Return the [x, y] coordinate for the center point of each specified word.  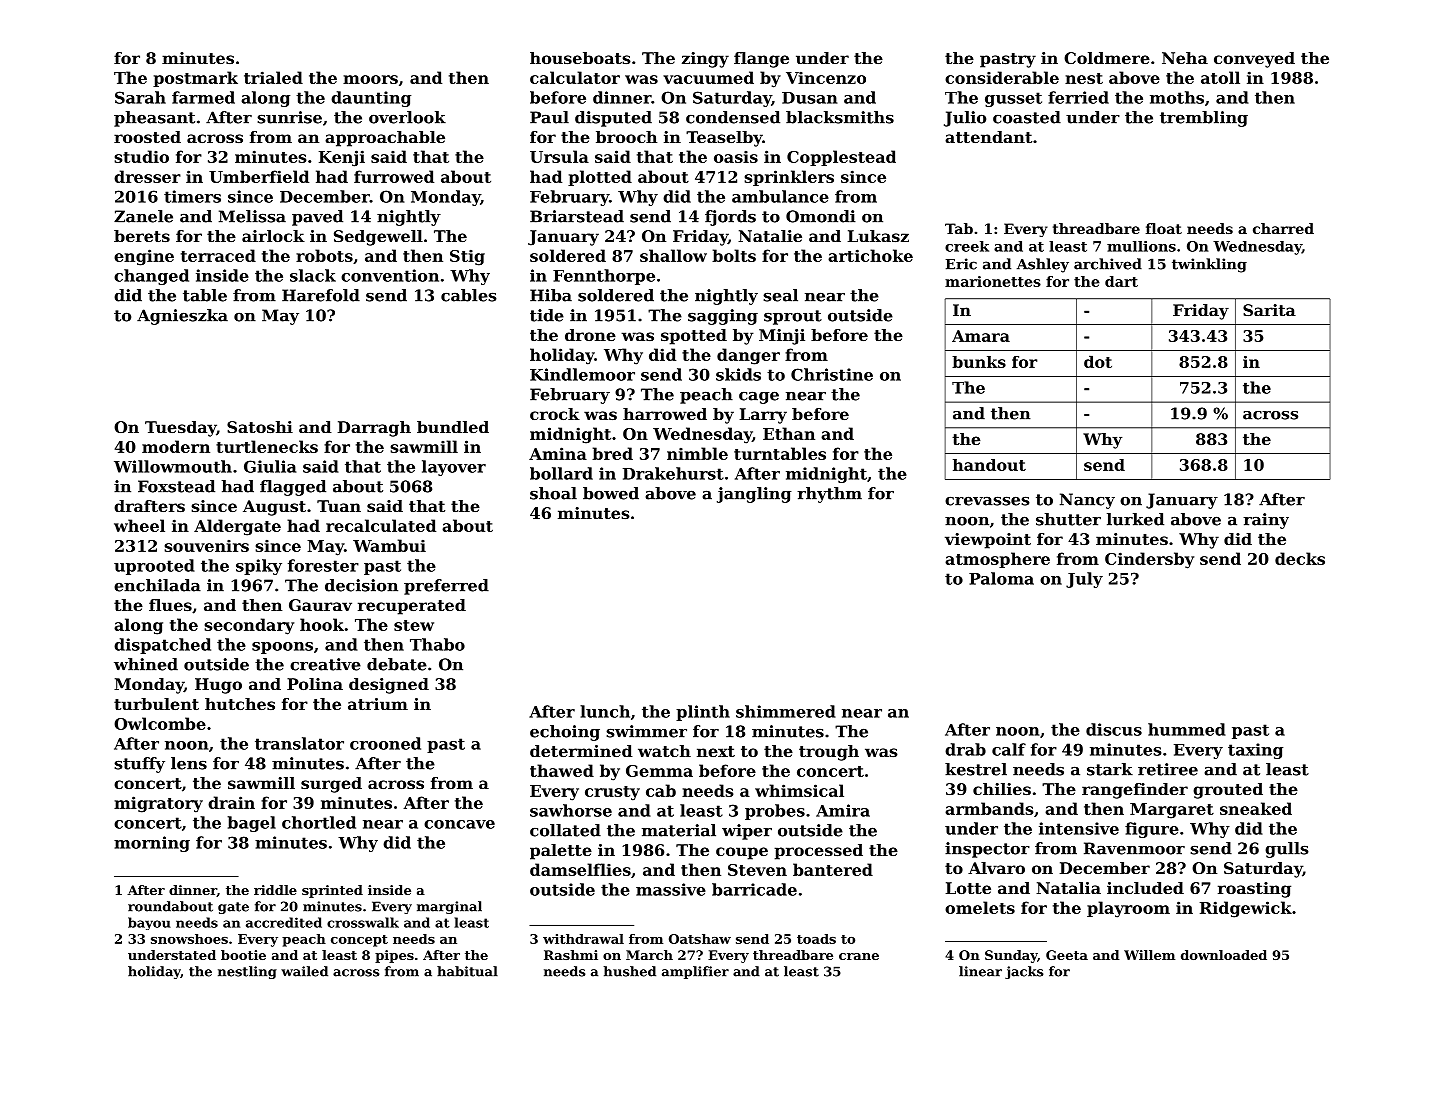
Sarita [1269, 310]
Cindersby [1149, 560]
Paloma [1001, 578]
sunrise [289, 117]
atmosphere [997, 560]
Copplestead [841, 158]
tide [547, 315]
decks [1300, 558]
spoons [282, 648]
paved [317, 218]
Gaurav [320, 605]
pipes [394, 956]
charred [1283, 228]
